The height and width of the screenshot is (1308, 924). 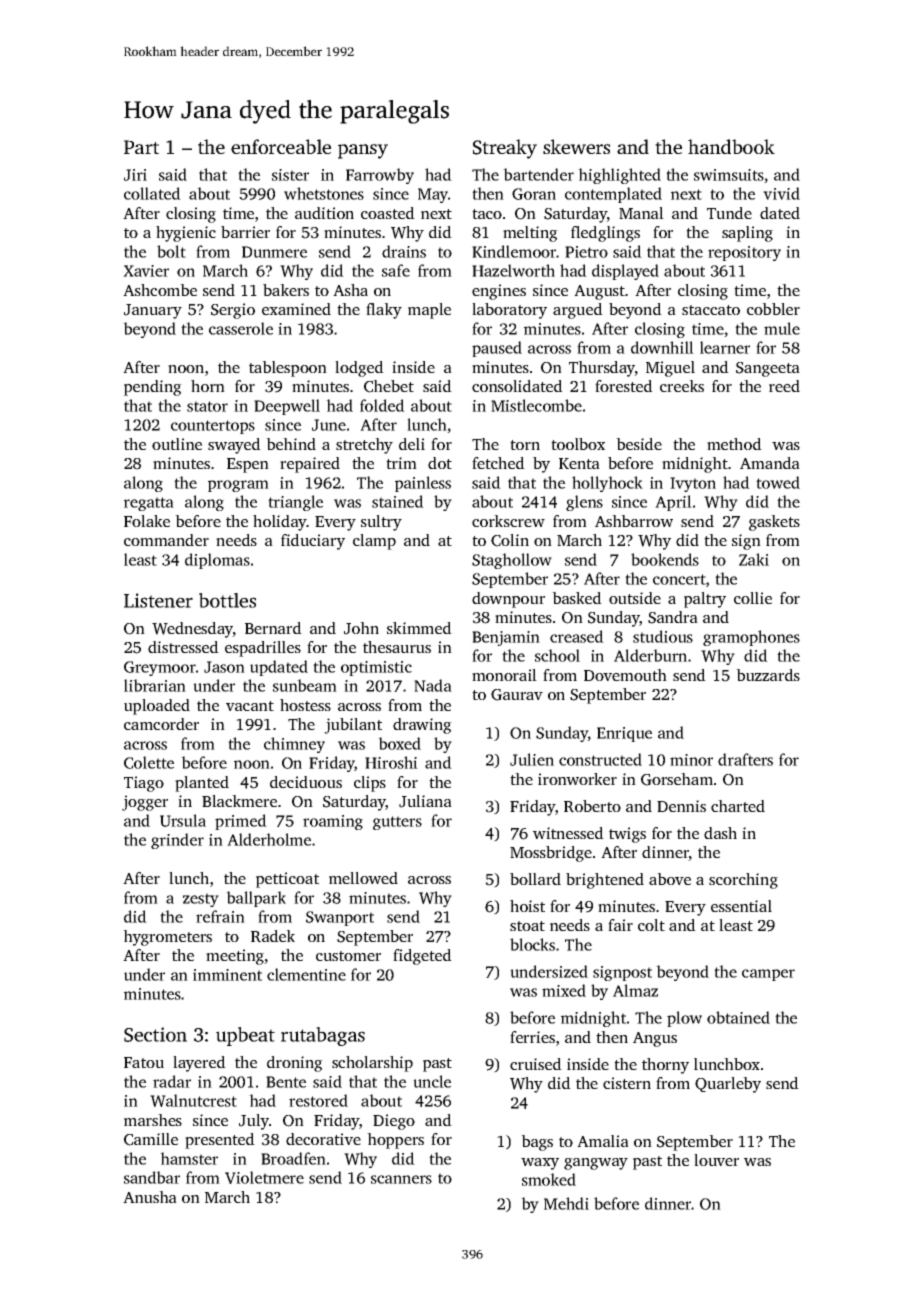 I want to click on taco, so click(x=487, y=214).
